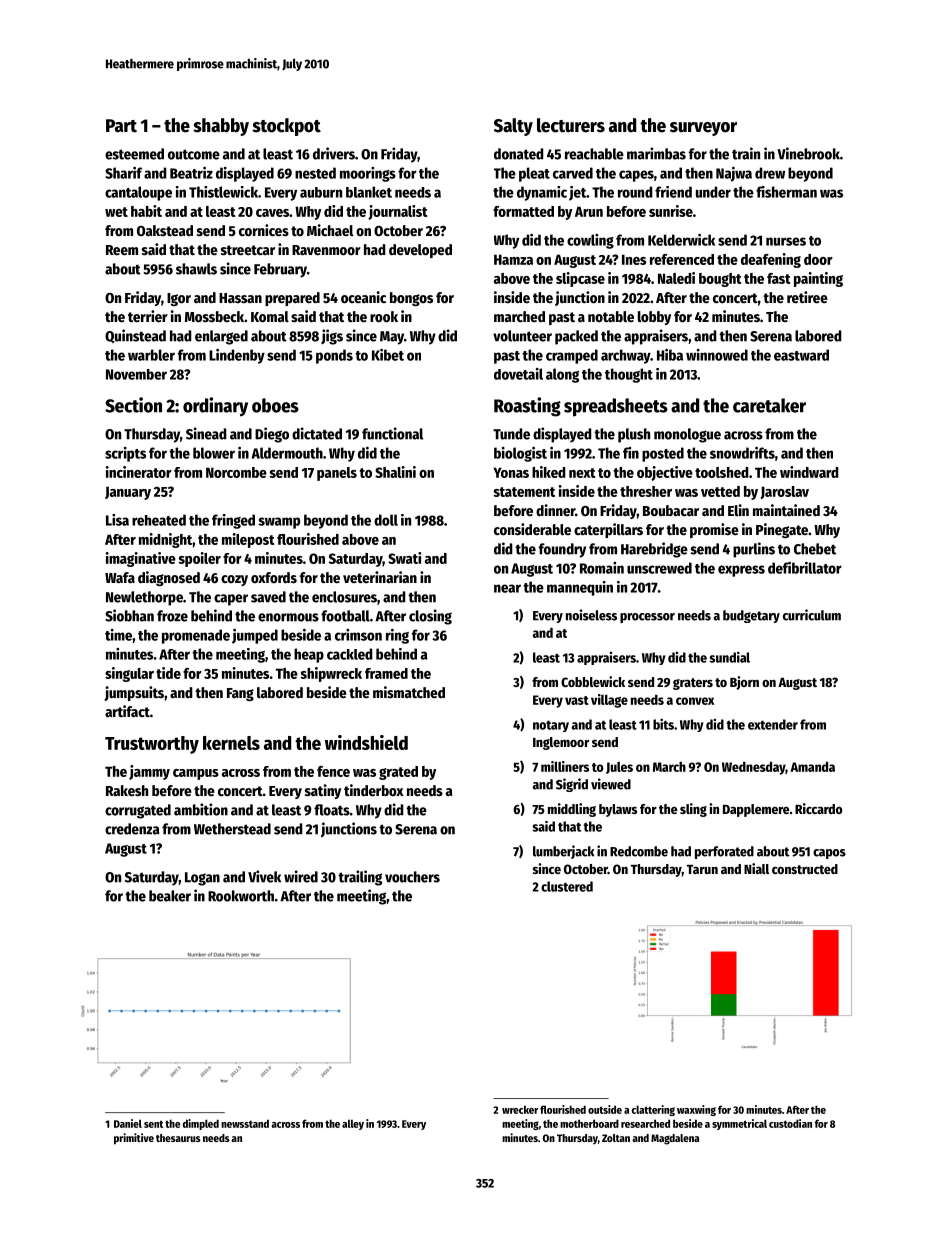 The height and width of the screenshot is (1233, 952). What do you see at coordinates (221, 127) in the screenshot?
I see `shabby` at bounding box center [221, 127].
